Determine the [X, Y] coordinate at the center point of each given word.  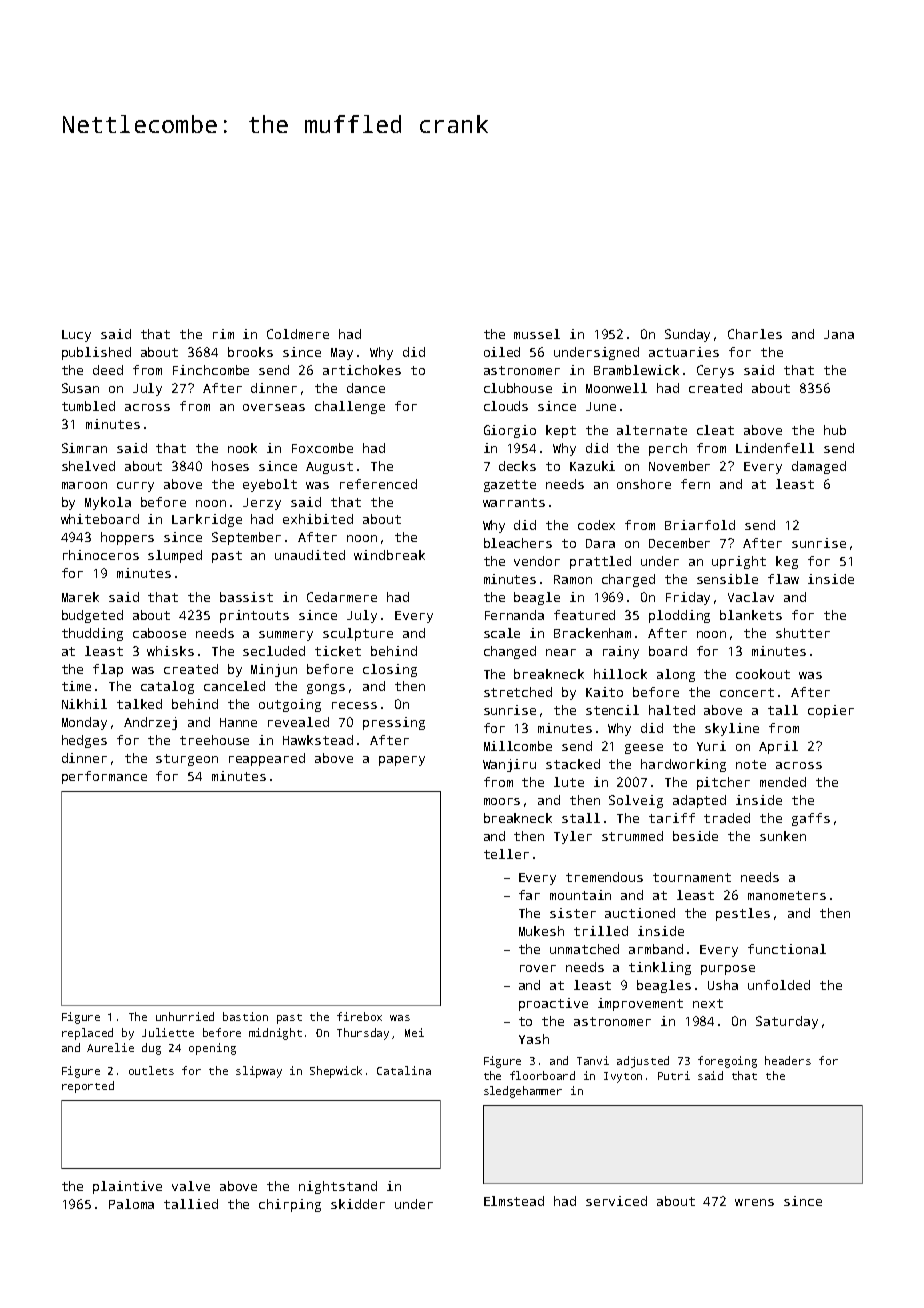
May [342, 354]
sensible [727, 579]
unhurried [185, 1016]
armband [656, 949]
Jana [839, 334]
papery [402, 761]
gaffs [811, 819]
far [529, 895]
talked [139, 704]
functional [787, 949]
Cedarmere [342, 597]
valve [191, 1186]
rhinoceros [101, 555]
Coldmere [298, 334]
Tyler [573, 837]
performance [104, 777]
